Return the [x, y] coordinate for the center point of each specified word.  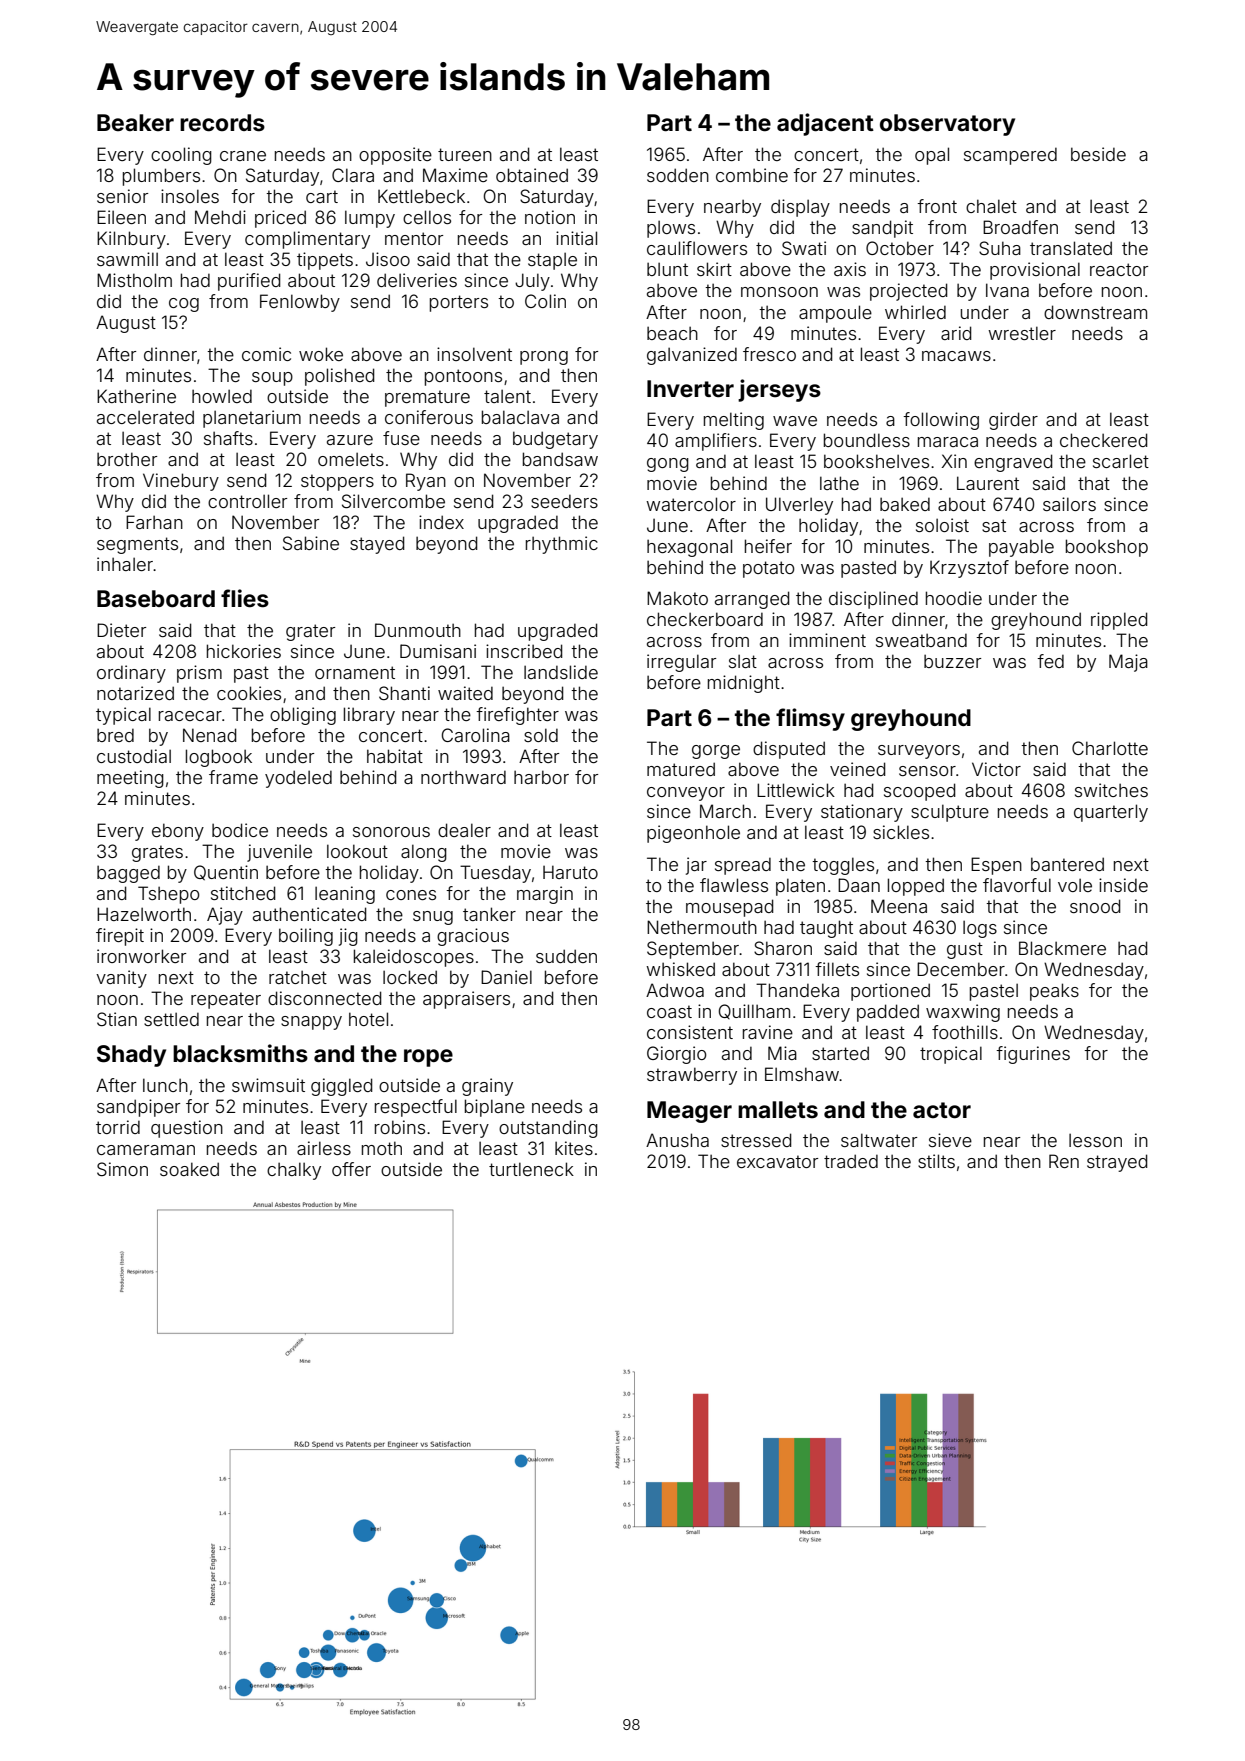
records [222, 123]
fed [1050, 661]
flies [245, 598]
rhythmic [562, 545]
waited [465, 693]
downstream [1095, 312]
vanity [121, 979]
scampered [1010, 156]
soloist [942, 525]
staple [552, 261]
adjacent [825, 124]
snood [1095, 906]
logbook [219, 758]
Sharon [783, 948]
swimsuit [268, 1085]
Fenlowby [300, 303]
